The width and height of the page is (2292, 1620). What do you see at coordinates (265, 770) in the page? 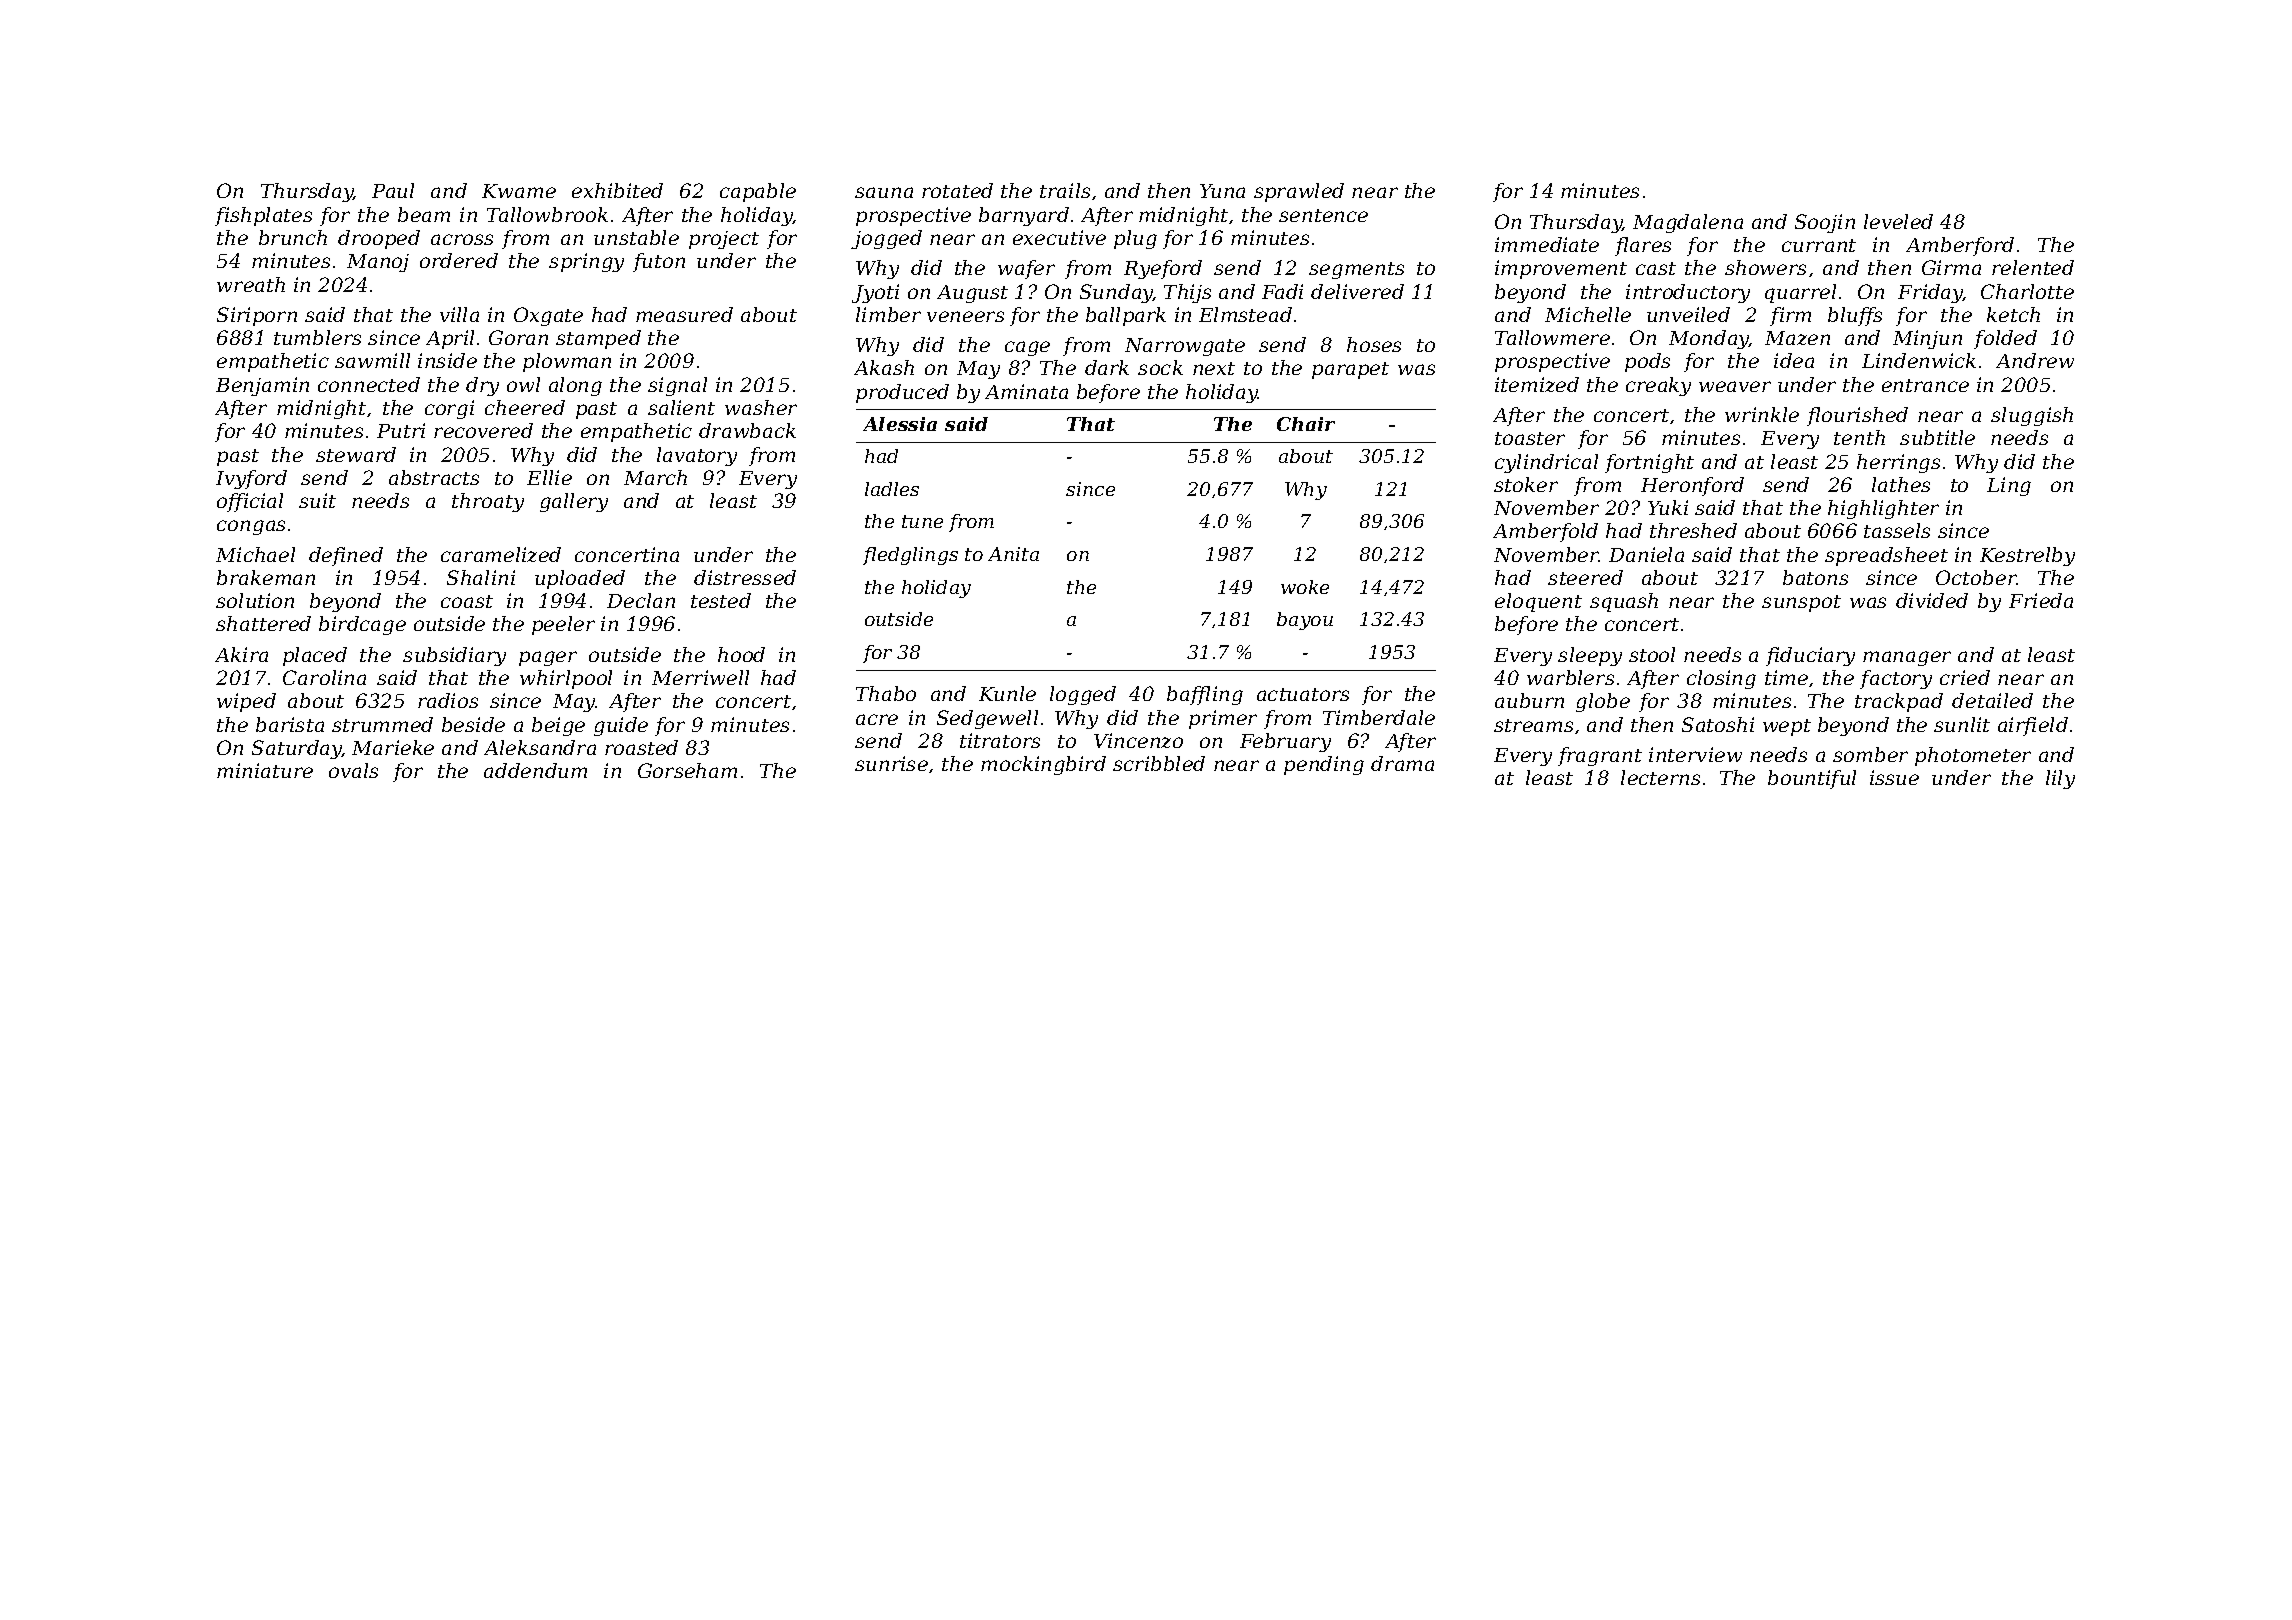
I see `miniature` at bounding box center [265, 770].
